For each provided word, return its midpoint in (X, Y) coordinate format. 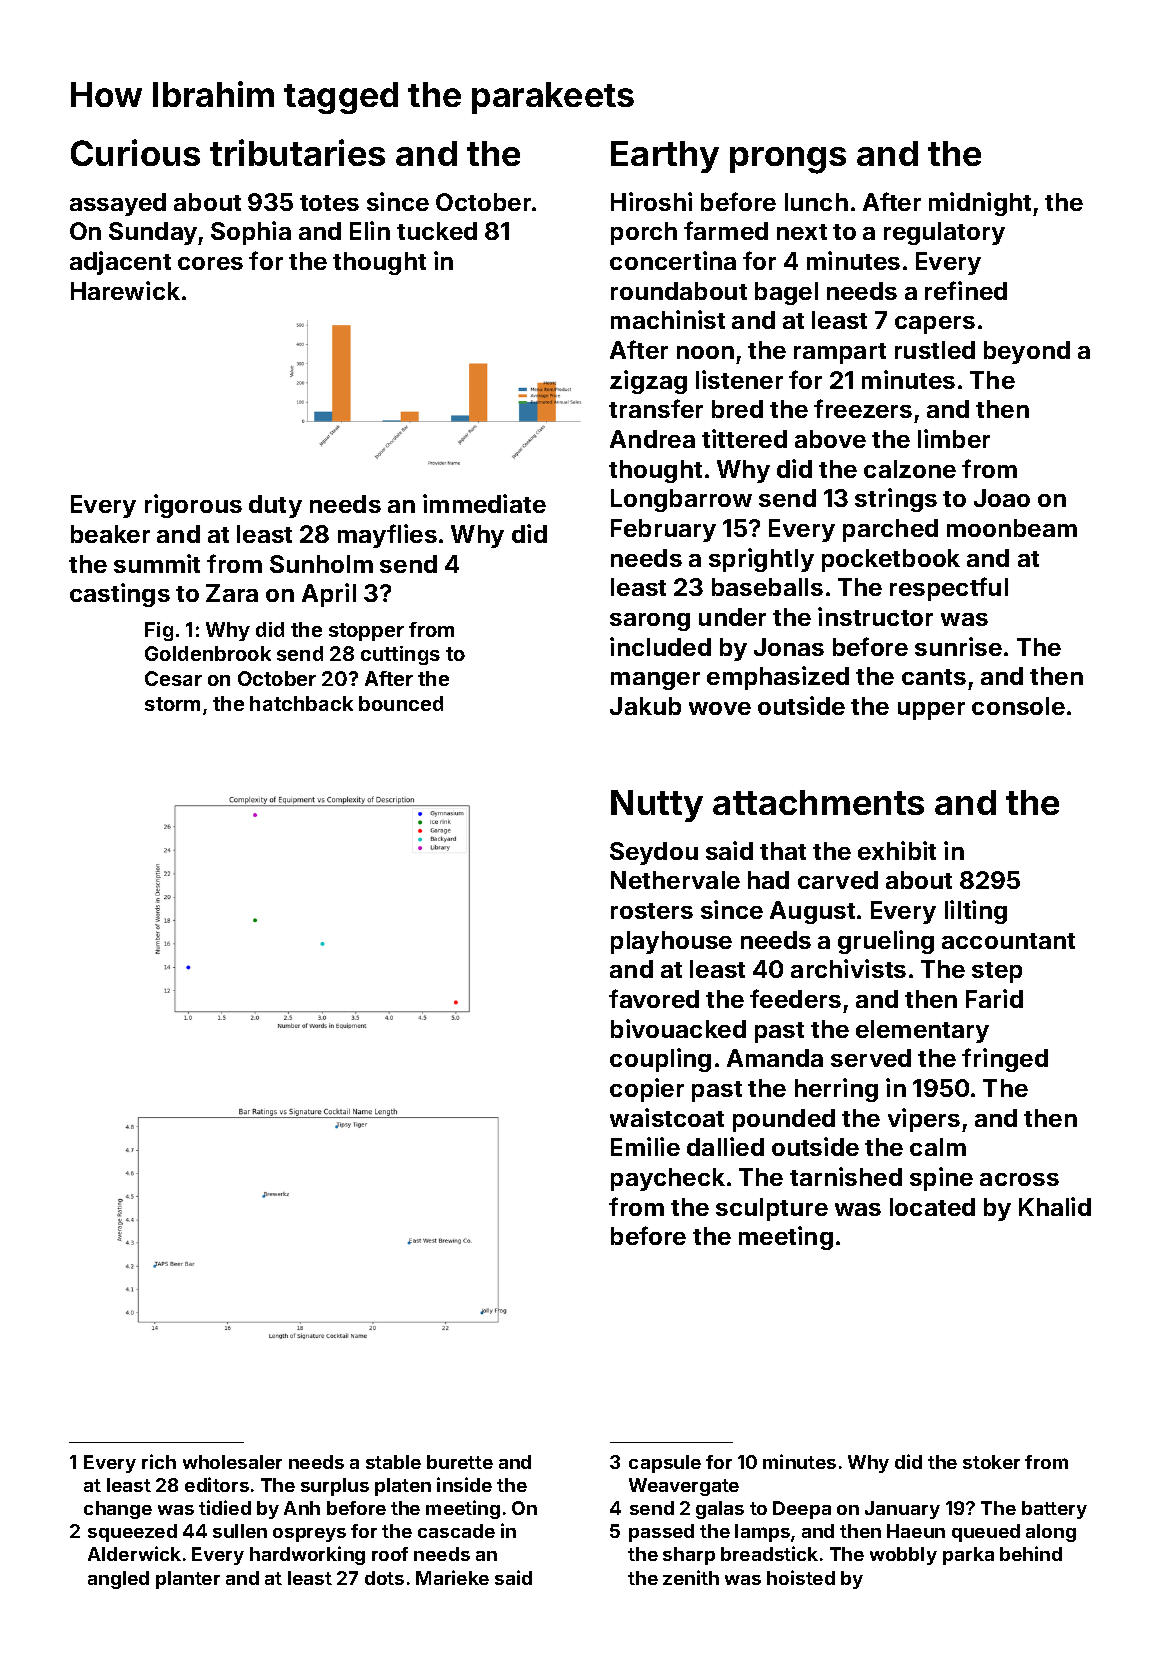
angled (118, 1580)
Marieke (452, 1577)
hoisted (801, 1577)
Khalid (1055, 1206)
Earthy (665, 157)
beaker (110, 534)
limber (954, 438)
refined (966, 290)
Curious (135, 152)
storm (172, 704)
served (871, 1058)
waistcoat (667, 1117)
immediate (484, 503)
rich (159, 1461)
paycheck (668, 1179)
